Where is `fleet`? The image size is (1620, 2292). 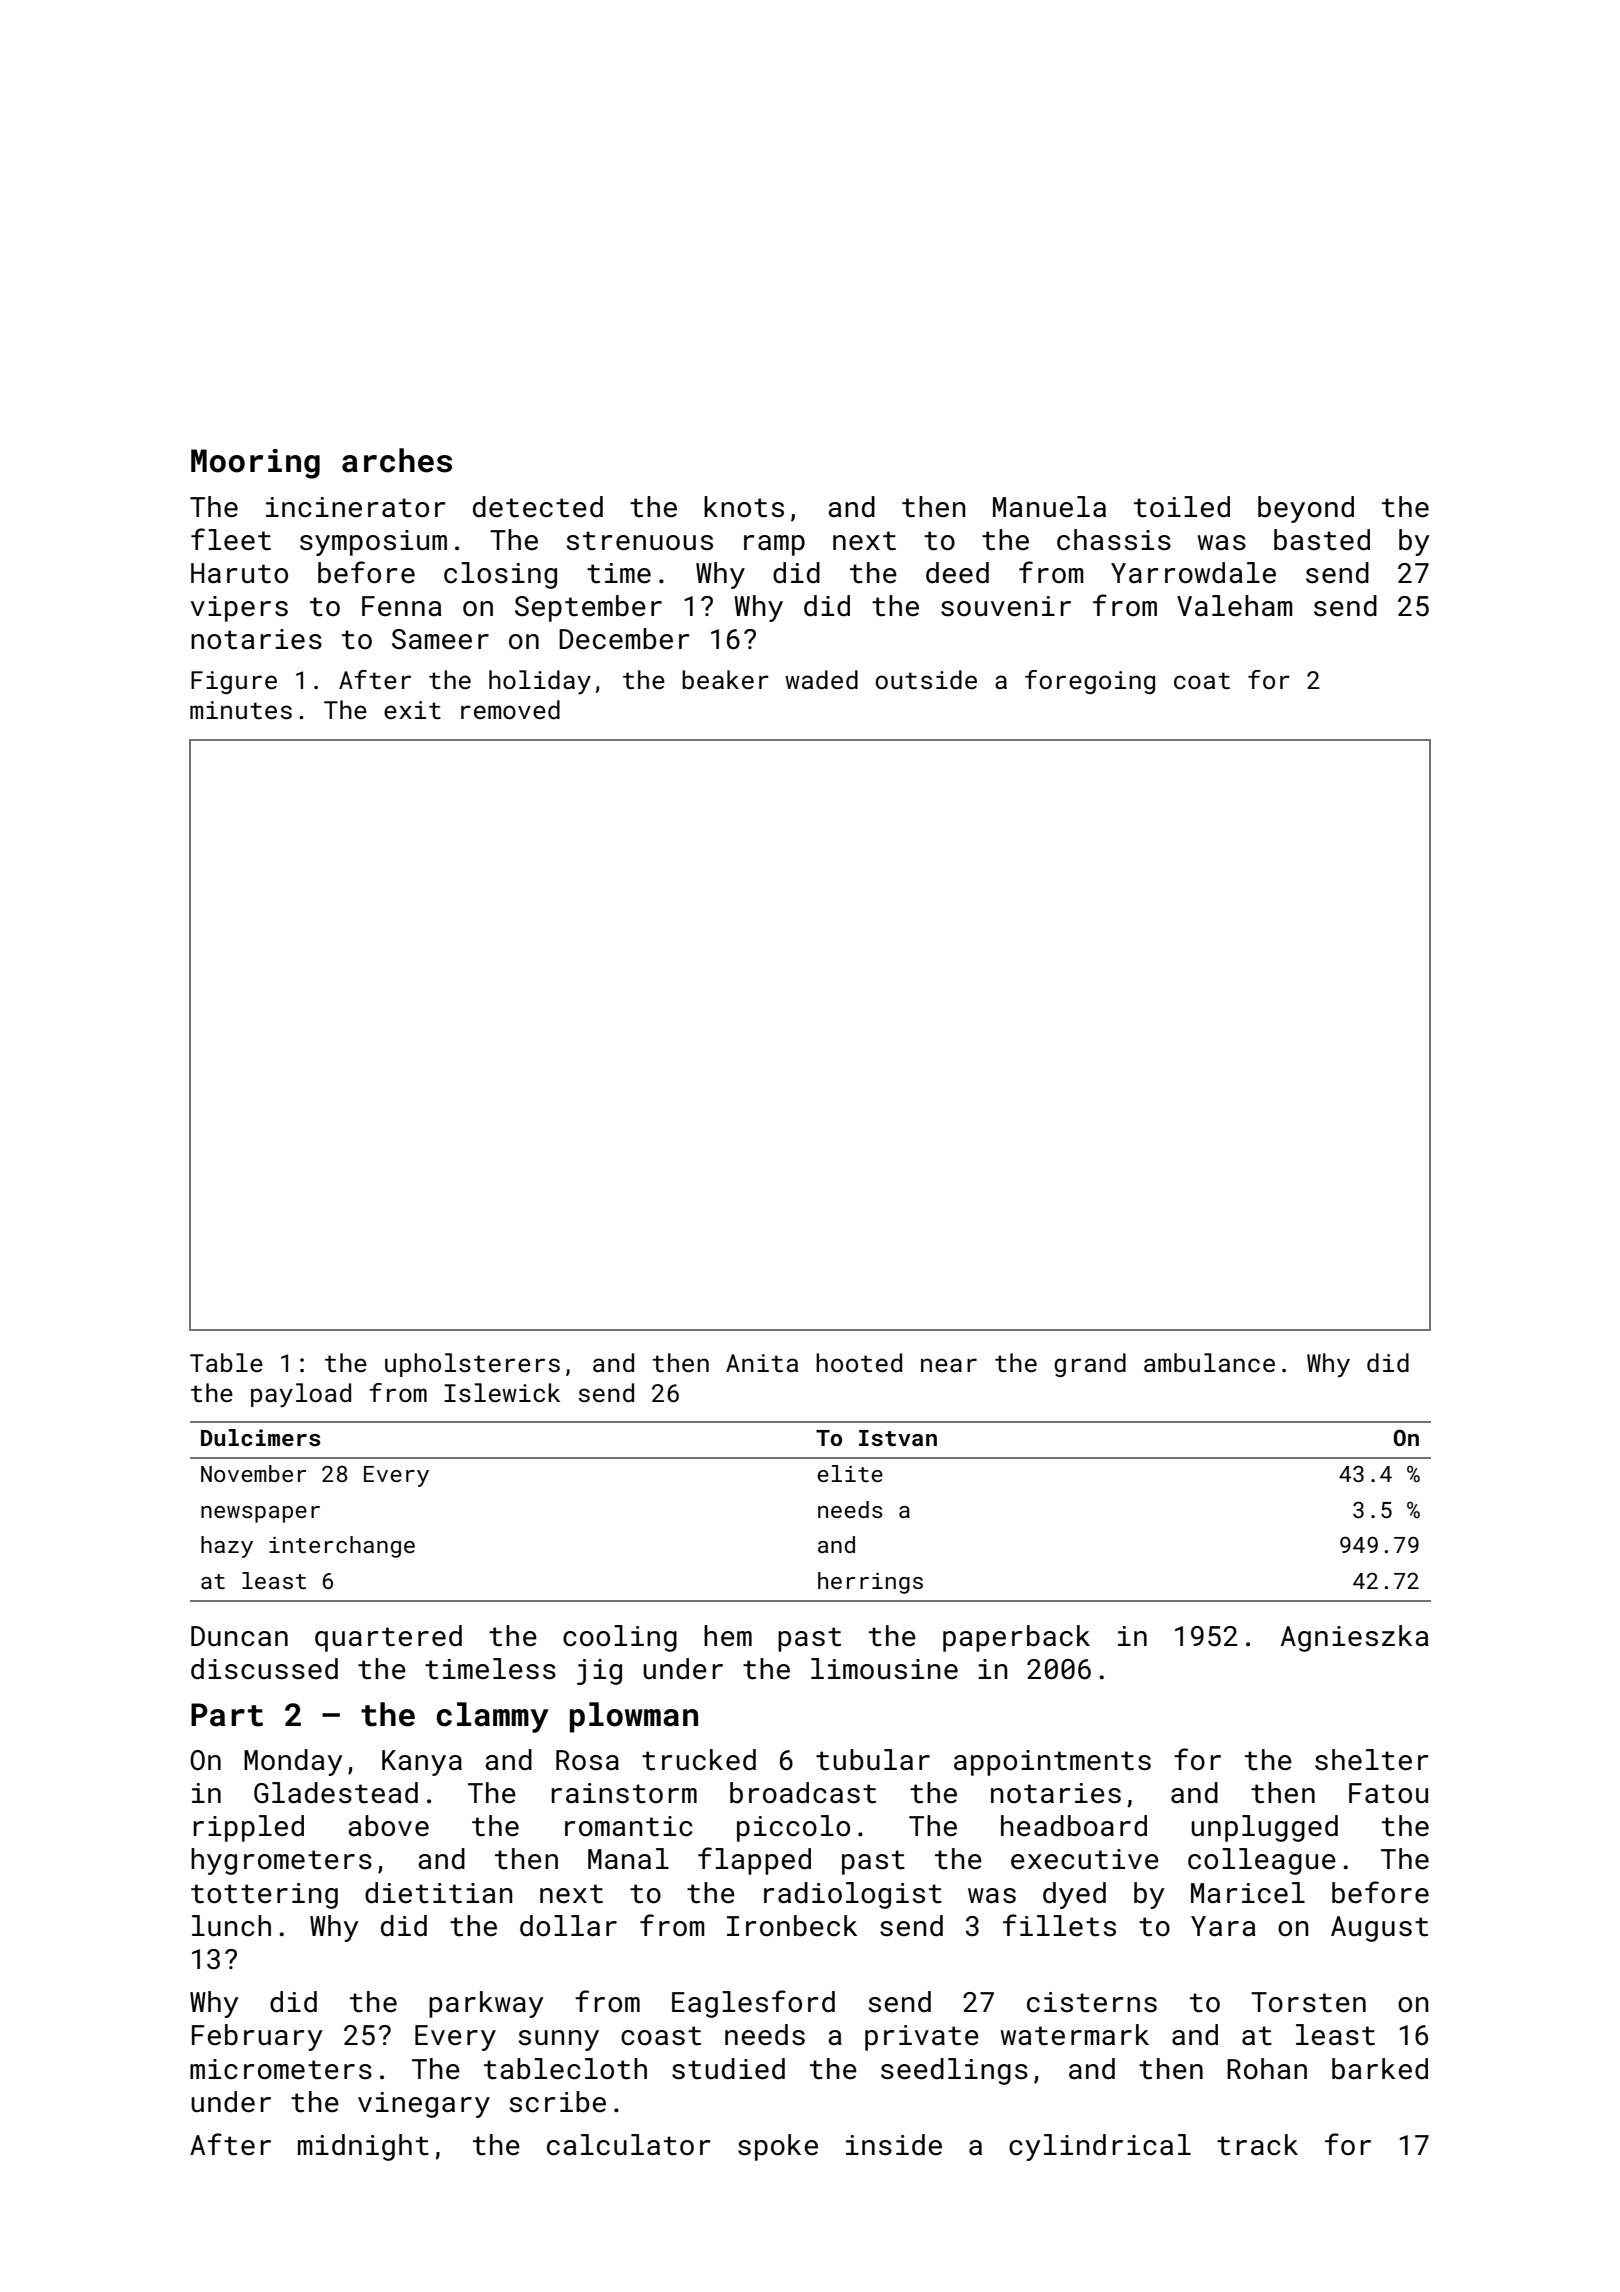 fleet is located at coordinates (231, 539).
